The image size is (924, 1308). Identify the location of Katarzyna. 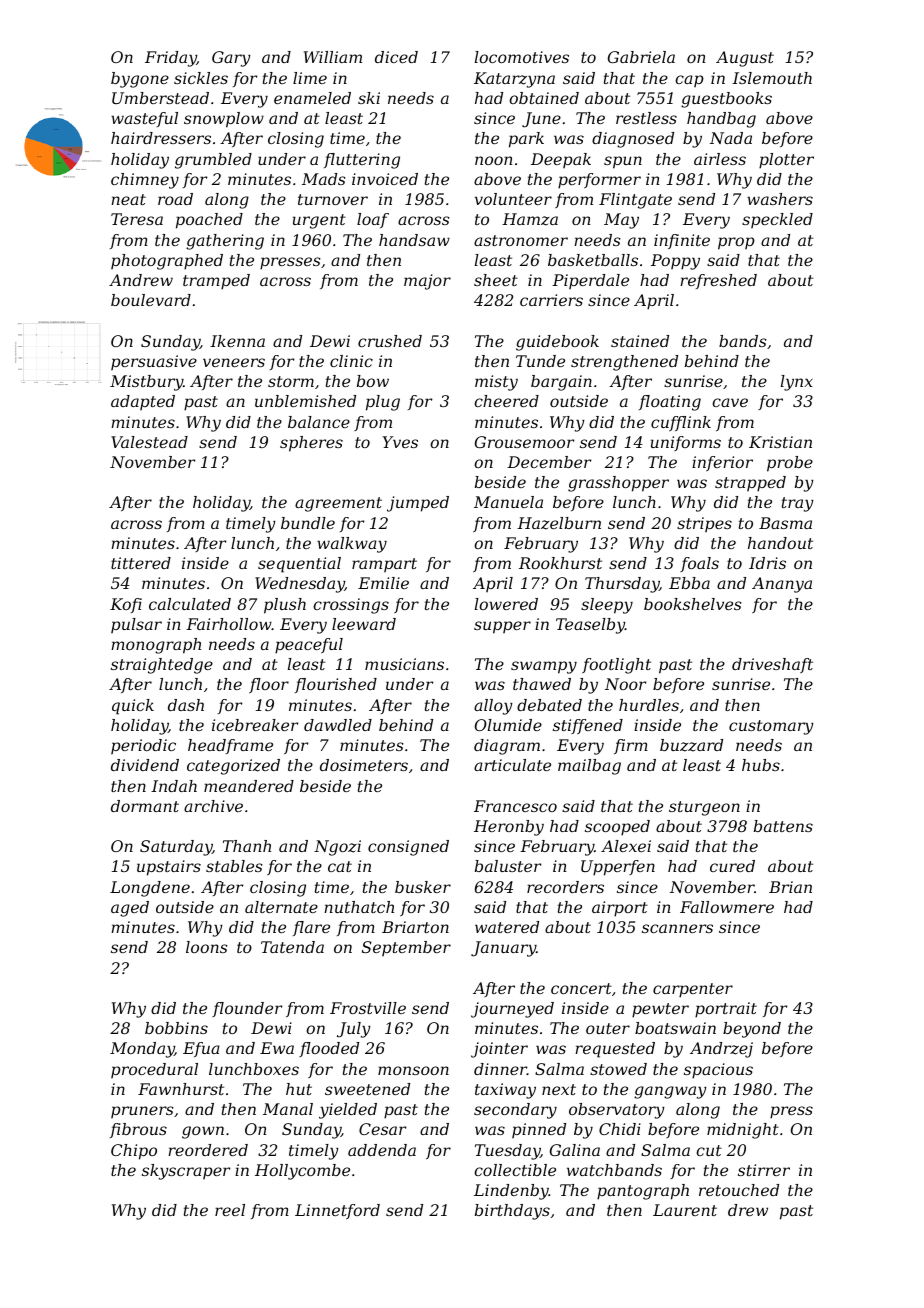
(514, 80).
